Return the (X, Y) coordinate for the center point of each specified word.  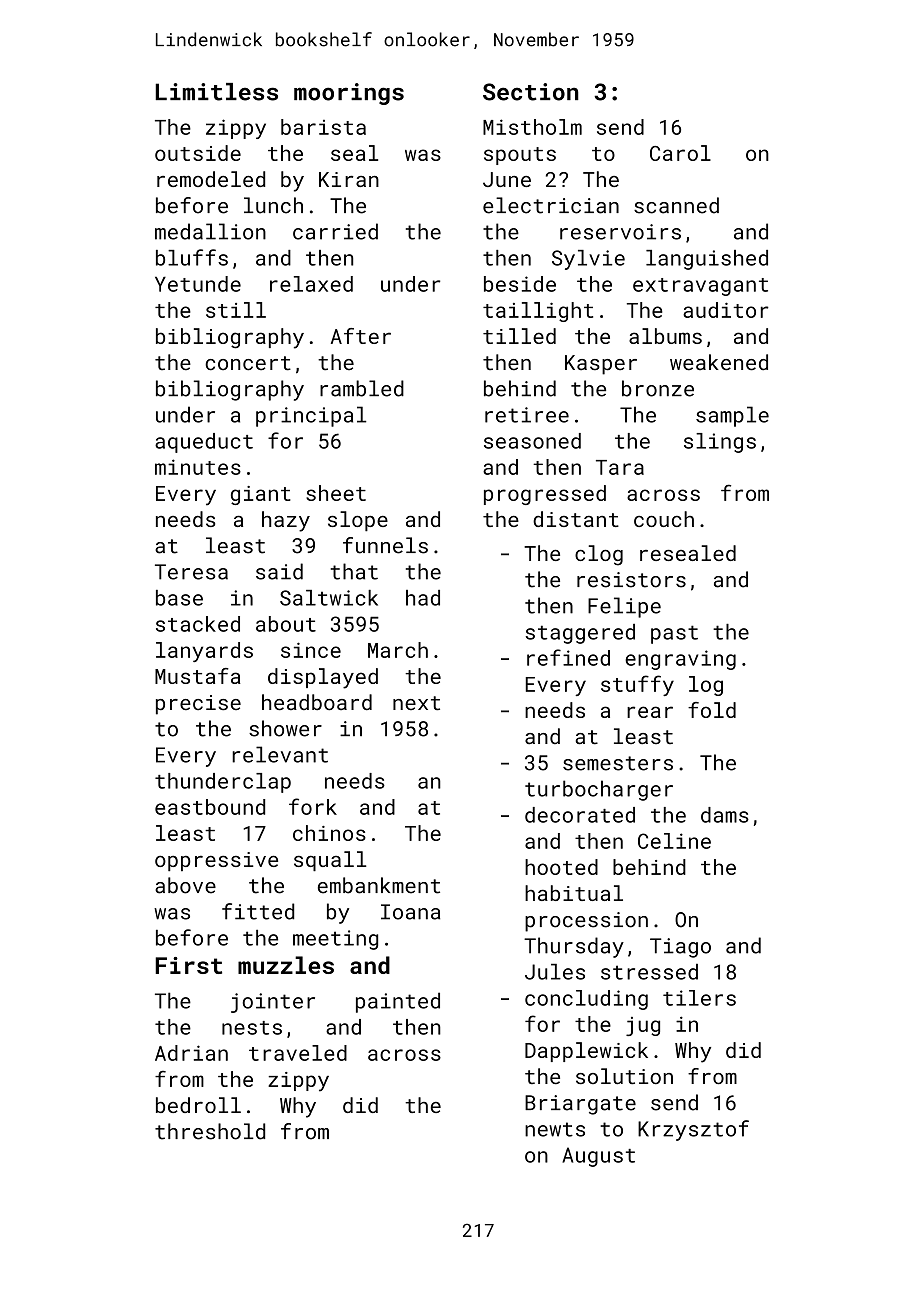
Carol (680, 153)
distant (576, 519)
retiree (527, 415)
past (674, 634)
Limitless (216, 92)
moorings (349, 94)
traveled (298, 1053)
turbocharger (599, 790)
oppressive (216, 861)
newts (555, 1129)
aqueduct (204, 443)
